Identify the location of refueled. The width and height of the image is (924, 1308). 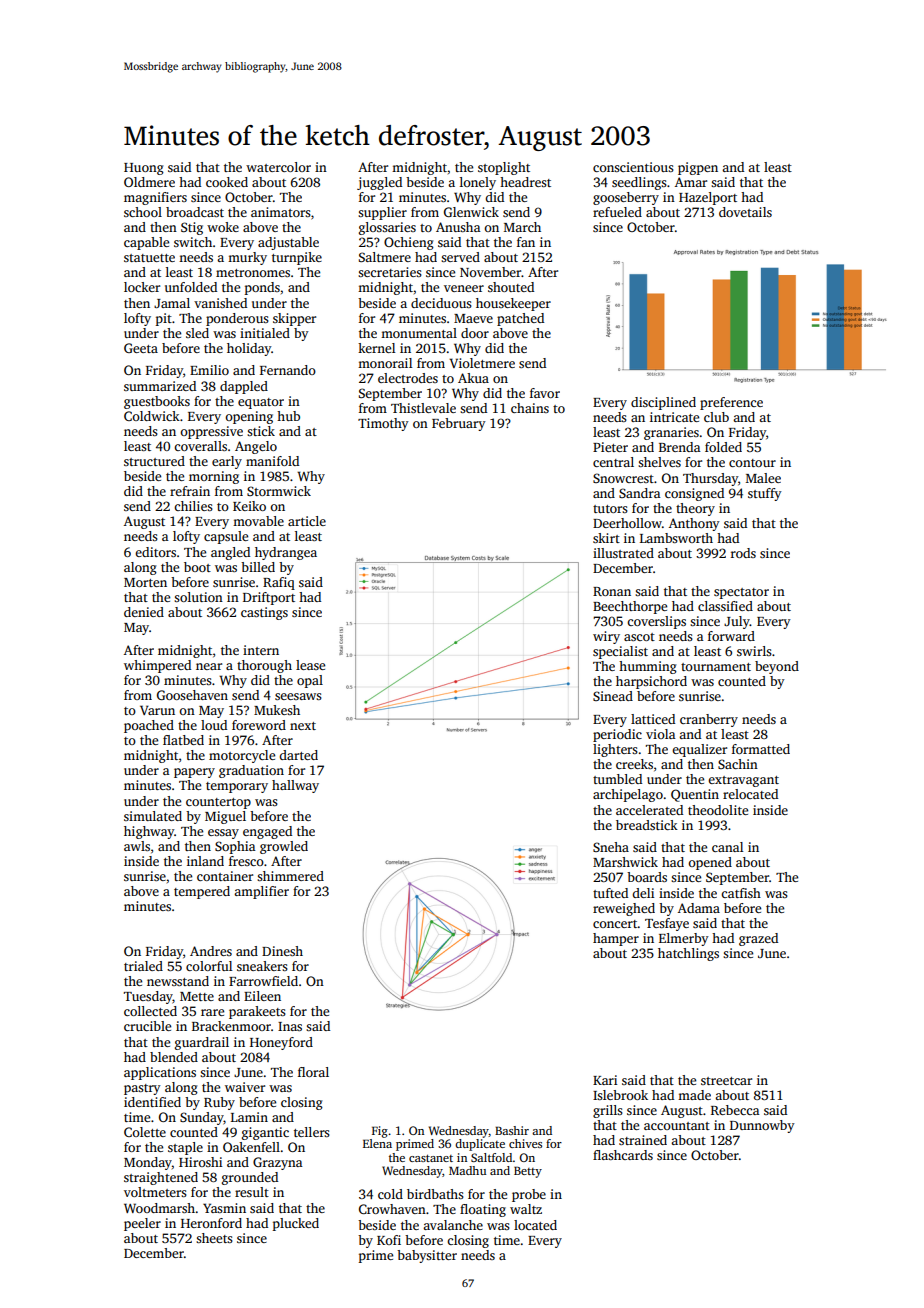
(617, 212).
